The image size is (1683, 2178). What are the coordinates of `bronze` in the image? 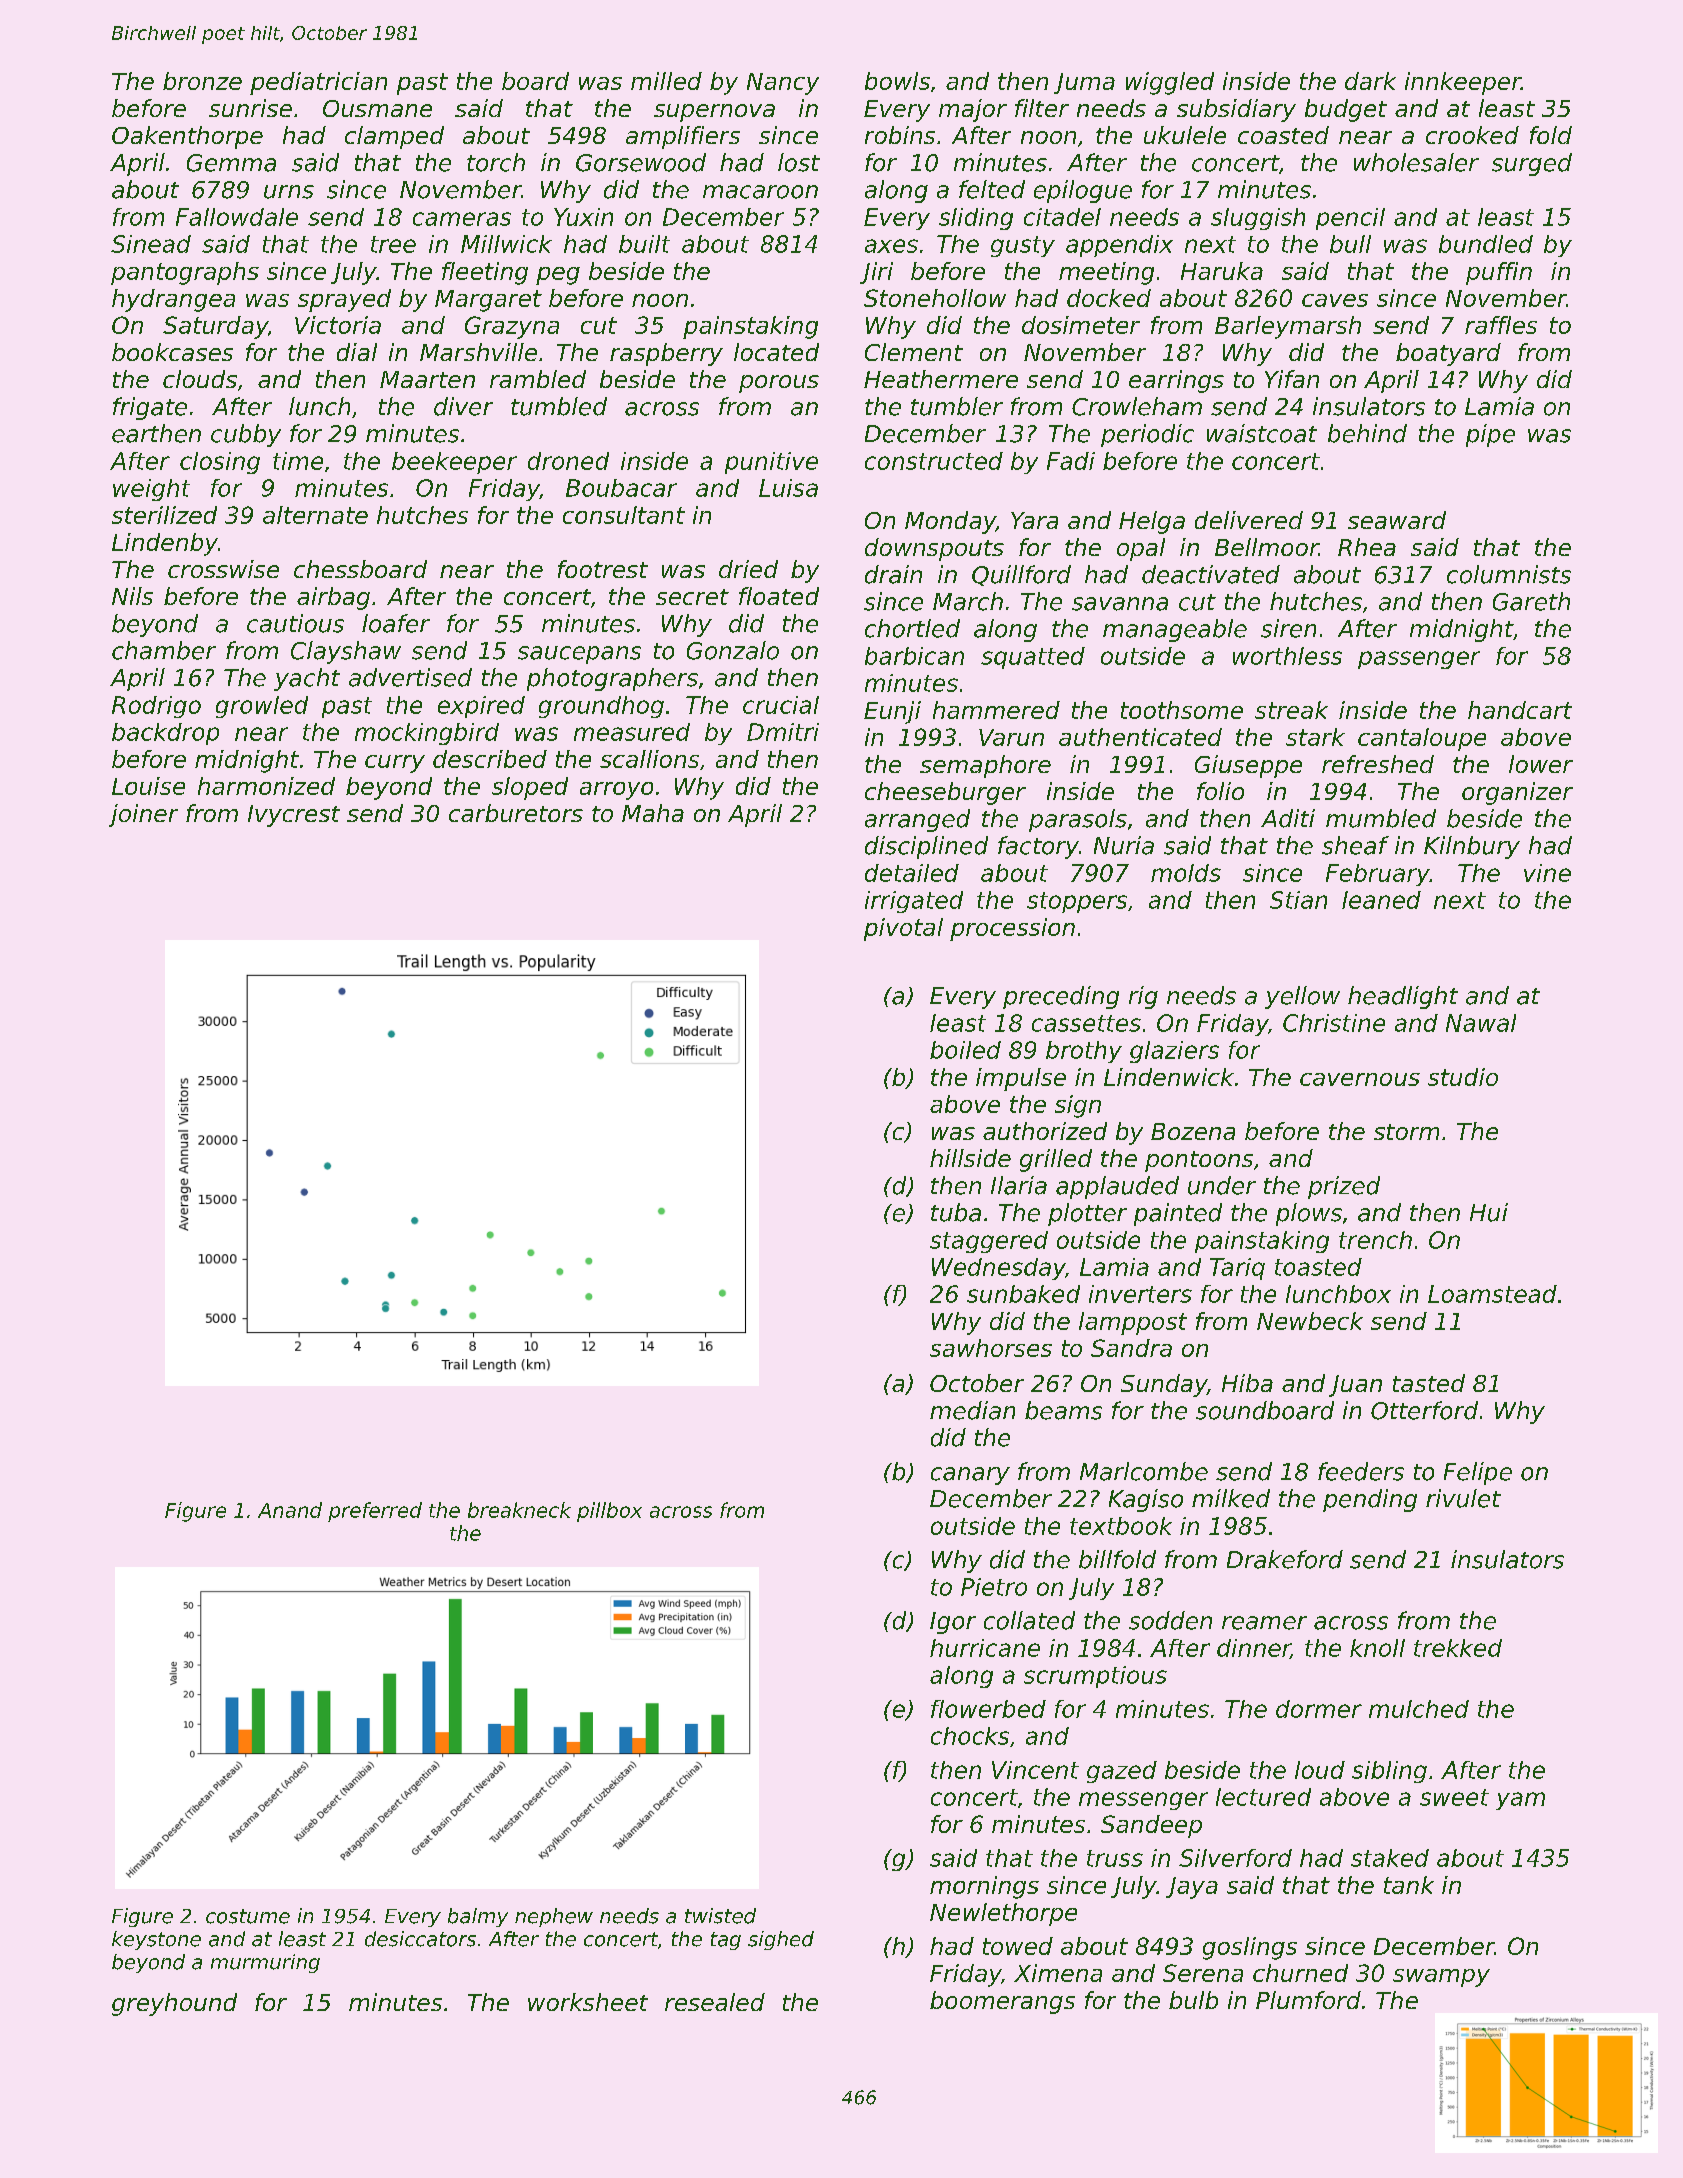 It's located at (202, 81).
